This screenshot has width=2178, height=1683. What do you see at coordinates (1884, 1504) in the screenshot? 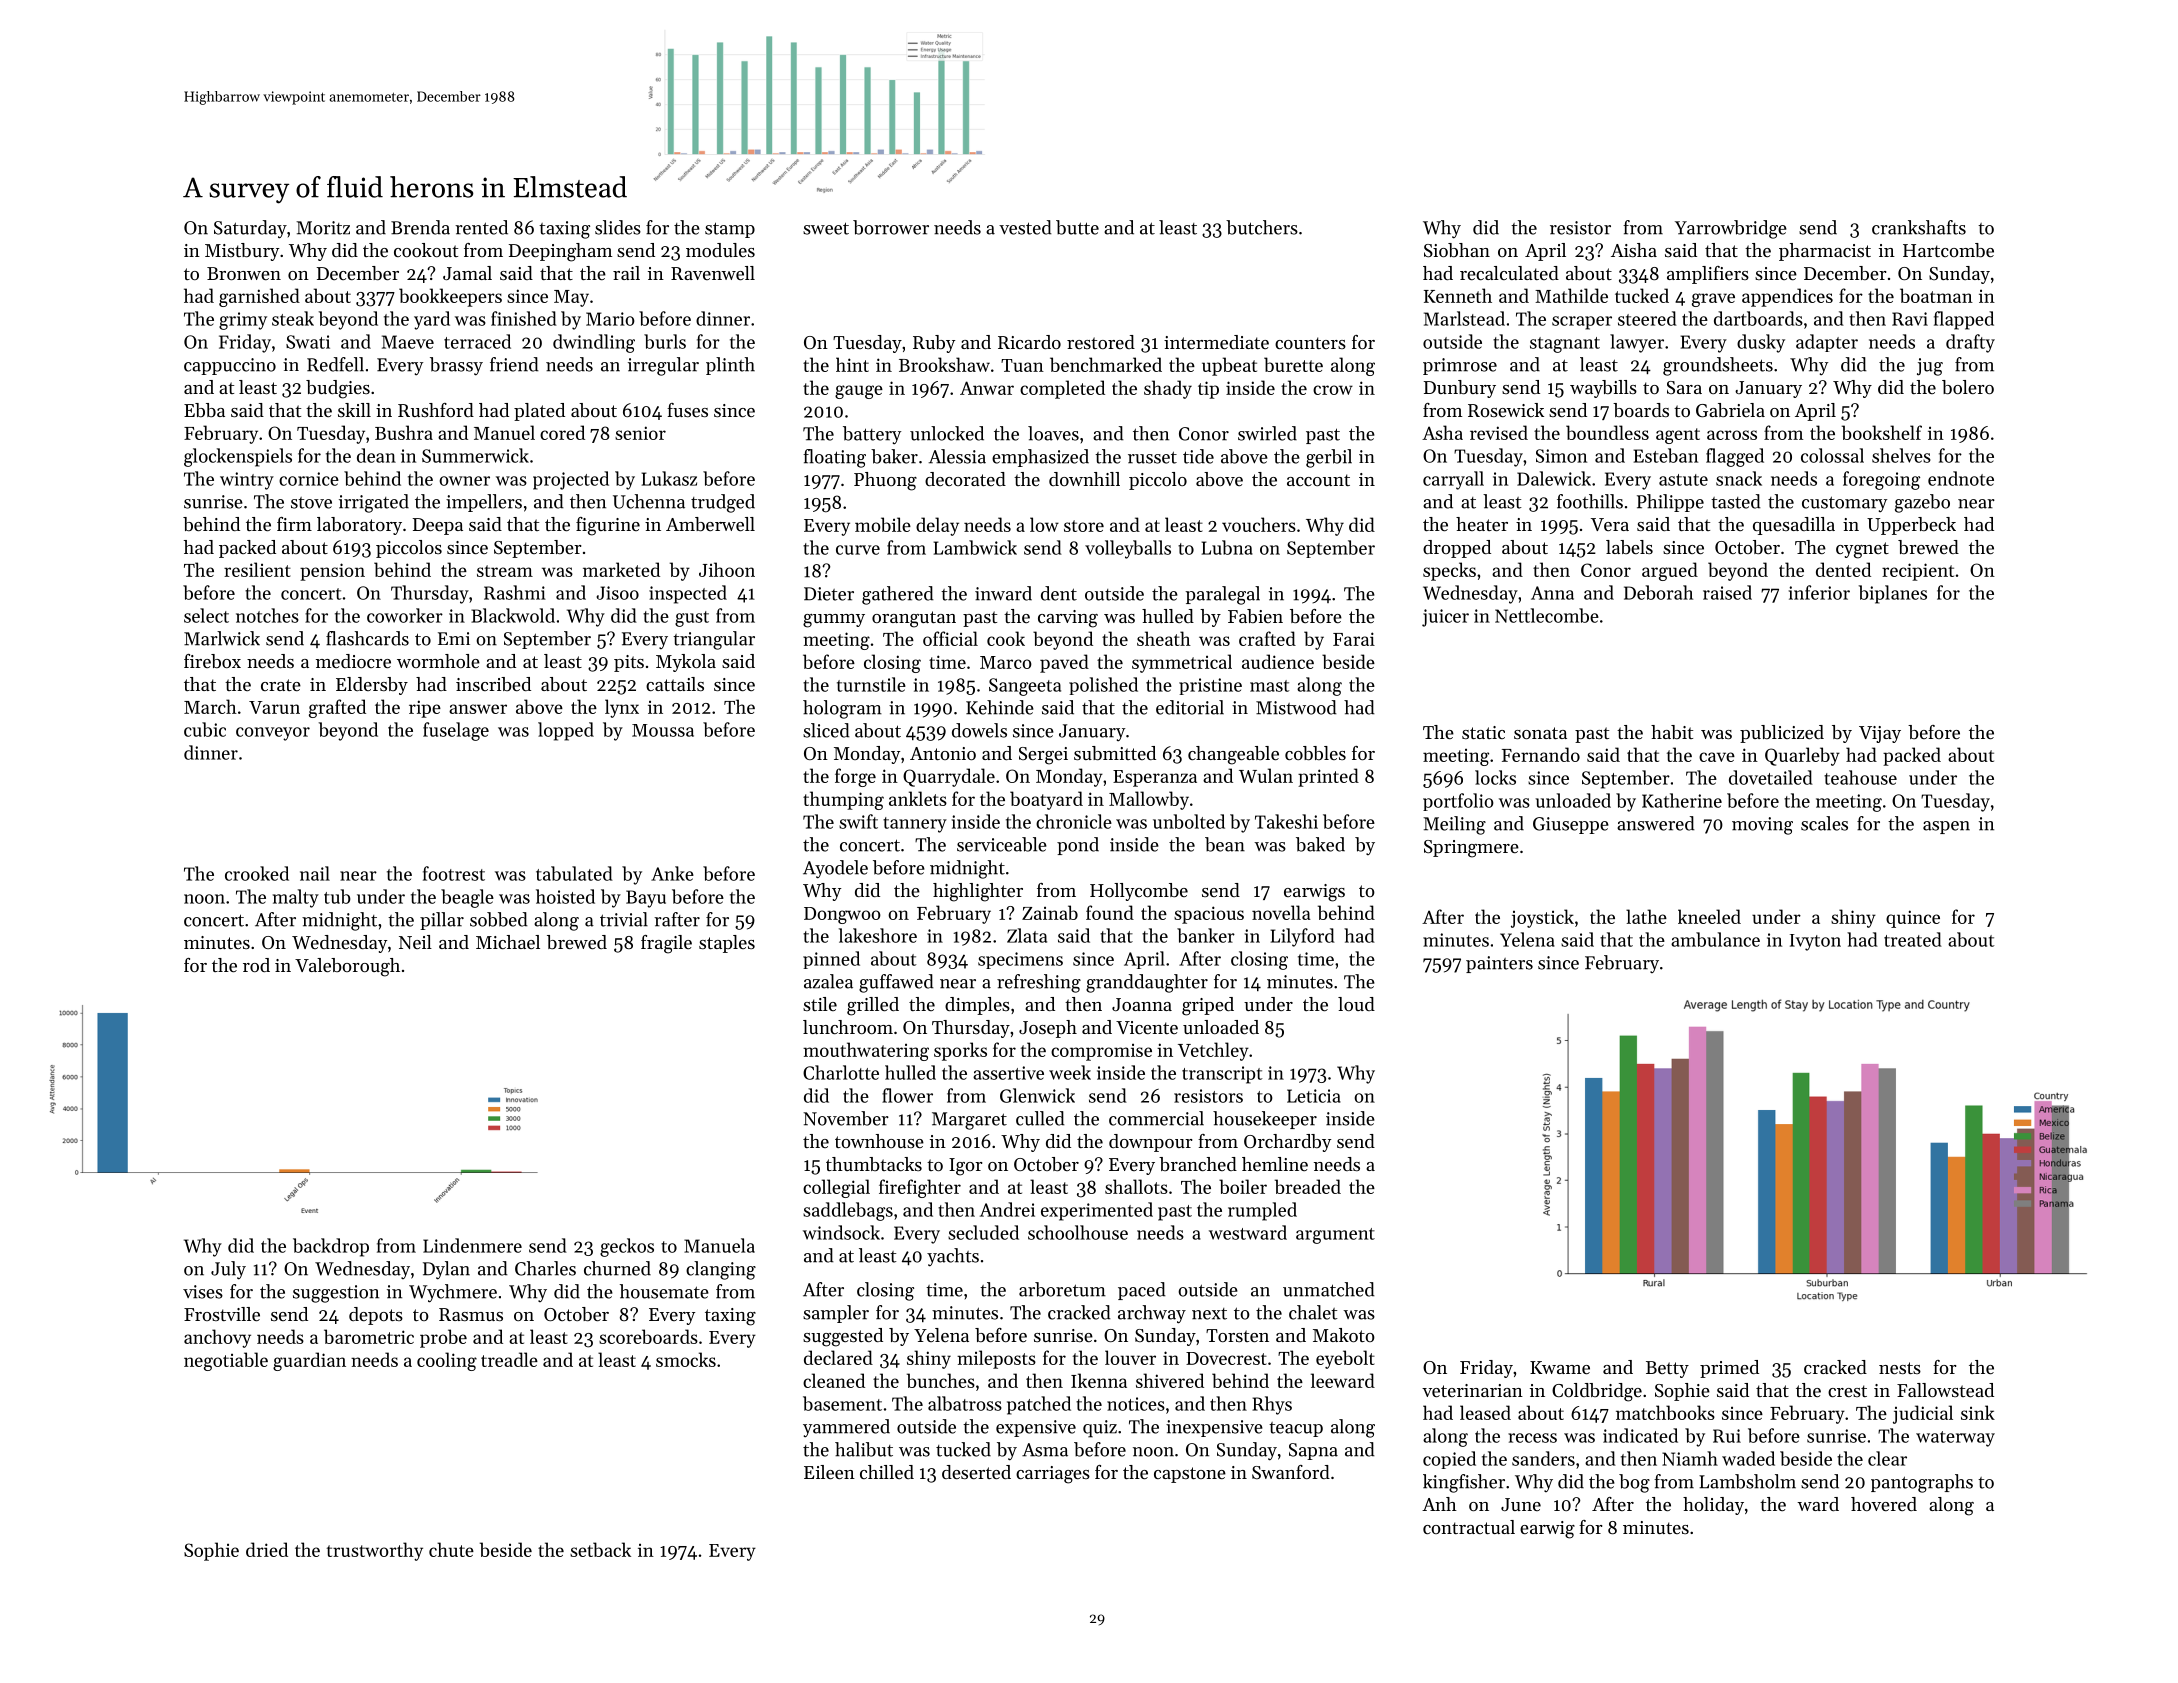
I see `hovered` at bounding box center [1884, 1504].
